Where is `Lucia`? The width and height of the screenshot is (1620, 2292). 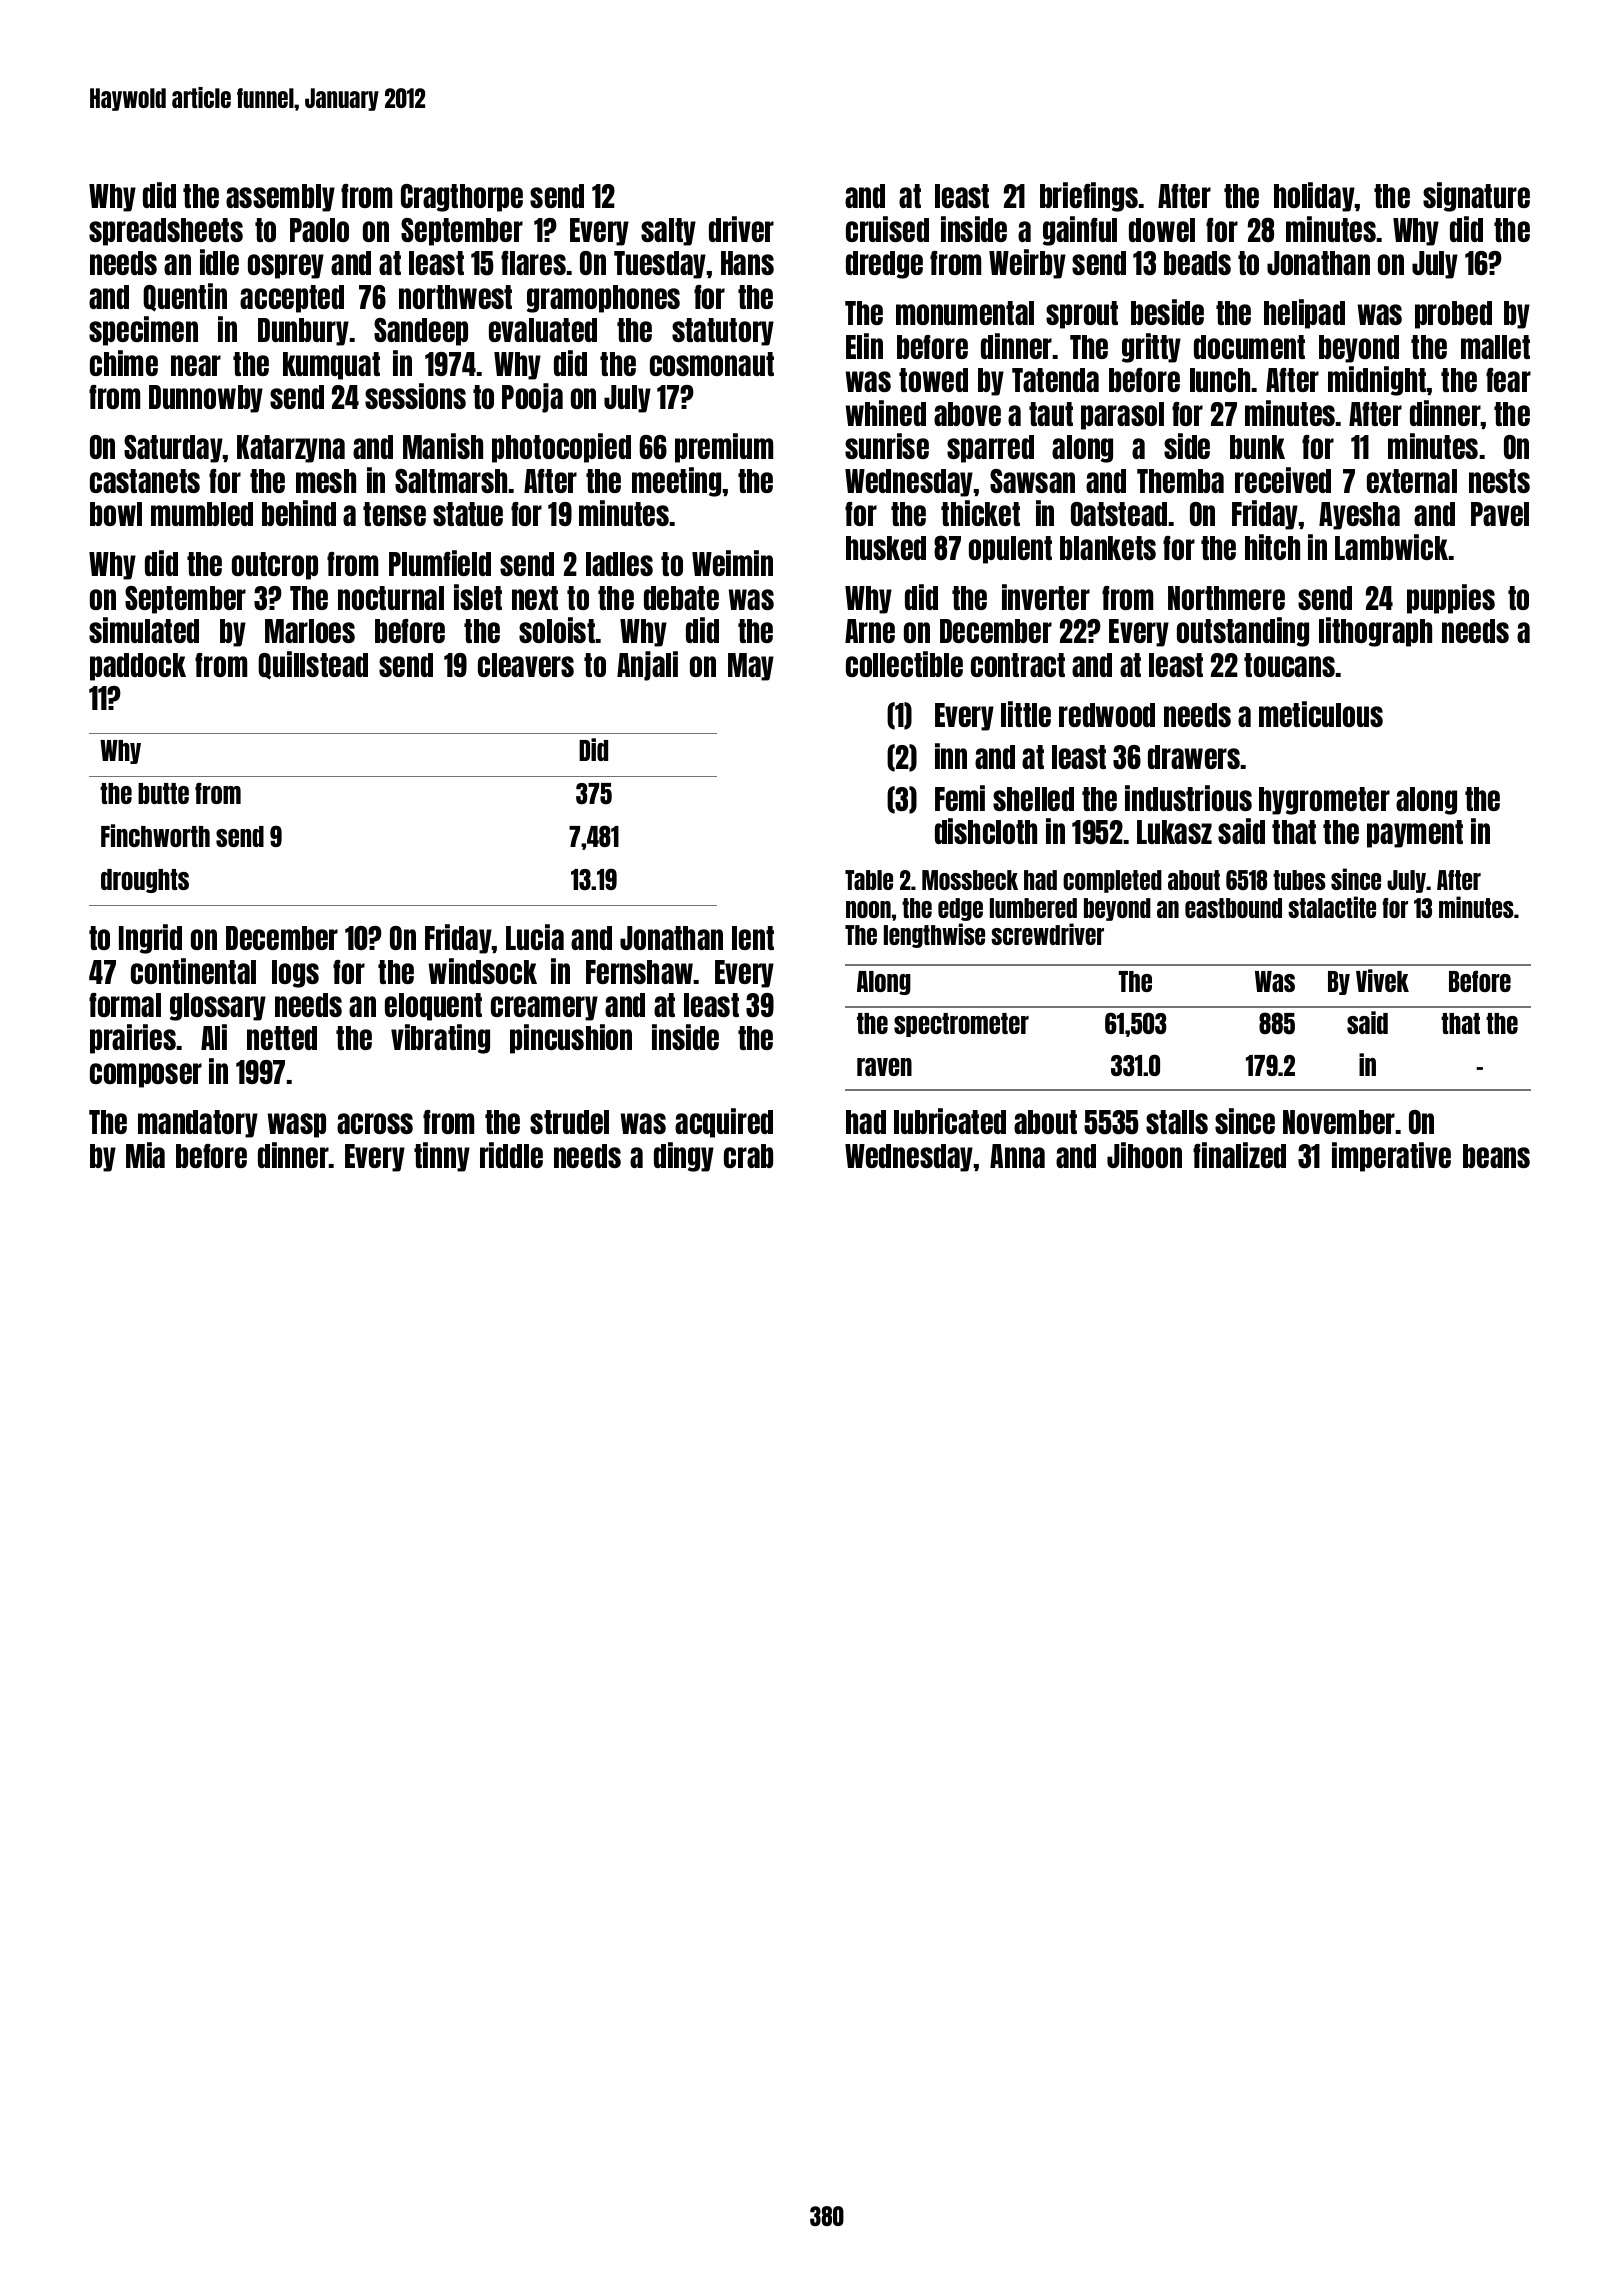 Lucia is located at coordinates (535, 937).
